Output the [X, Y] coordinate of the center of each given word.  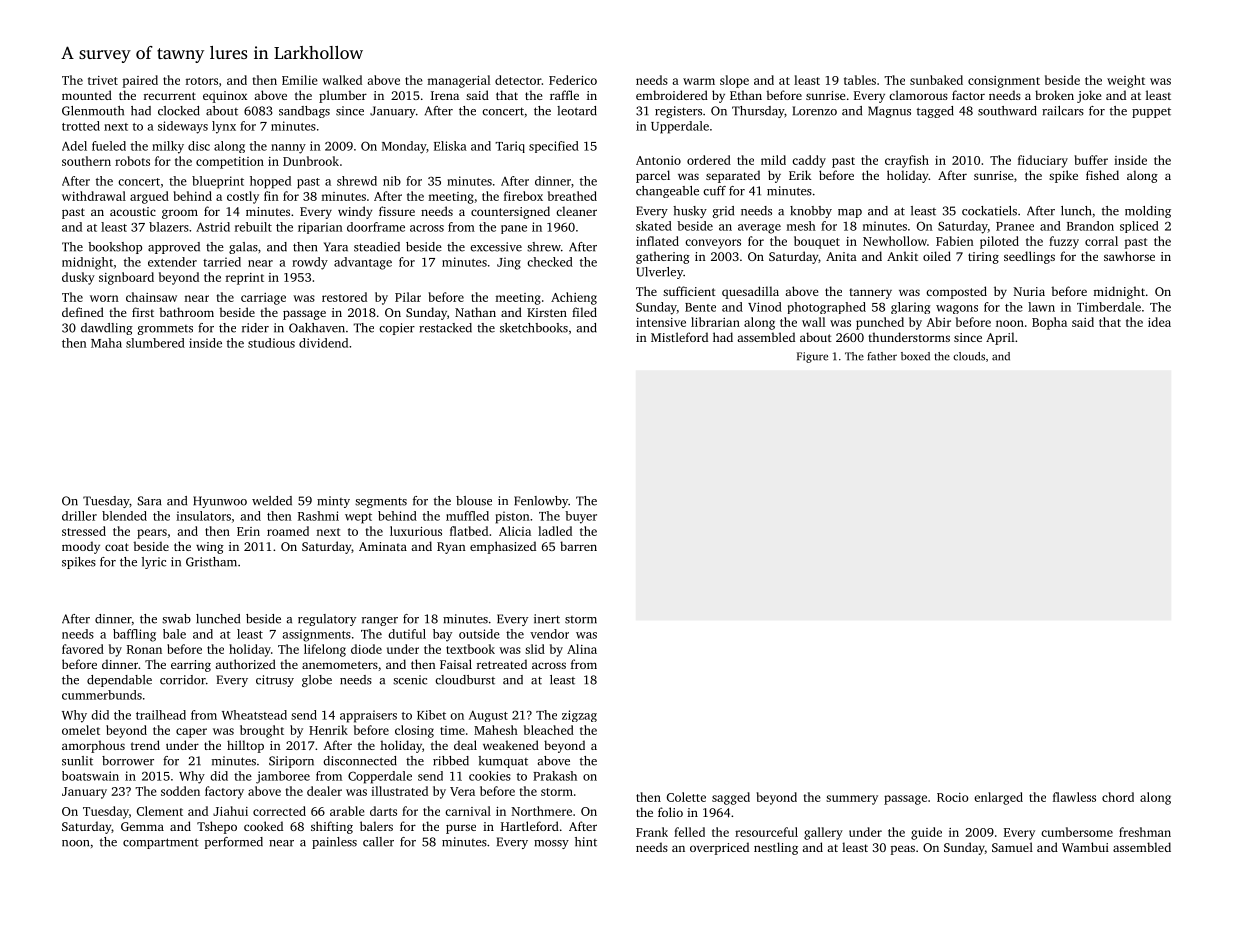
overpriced [719, 848]
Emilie [300, 80]
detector [518, 80]
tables [860, 80]
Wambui [1085, 847]
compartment [161, 843]
